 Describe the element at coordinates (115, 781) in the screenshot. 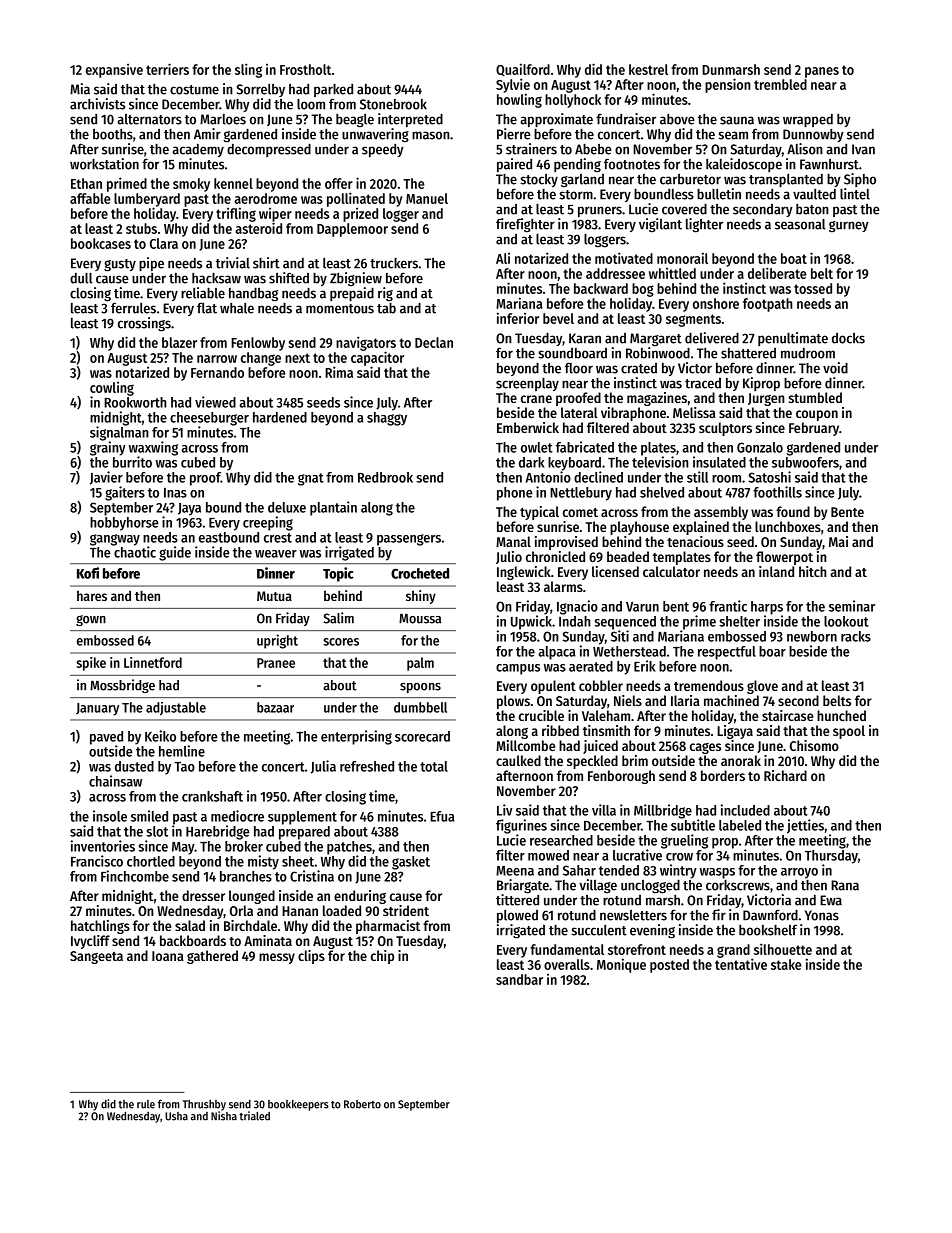

I see `chainsaw` at that location.
